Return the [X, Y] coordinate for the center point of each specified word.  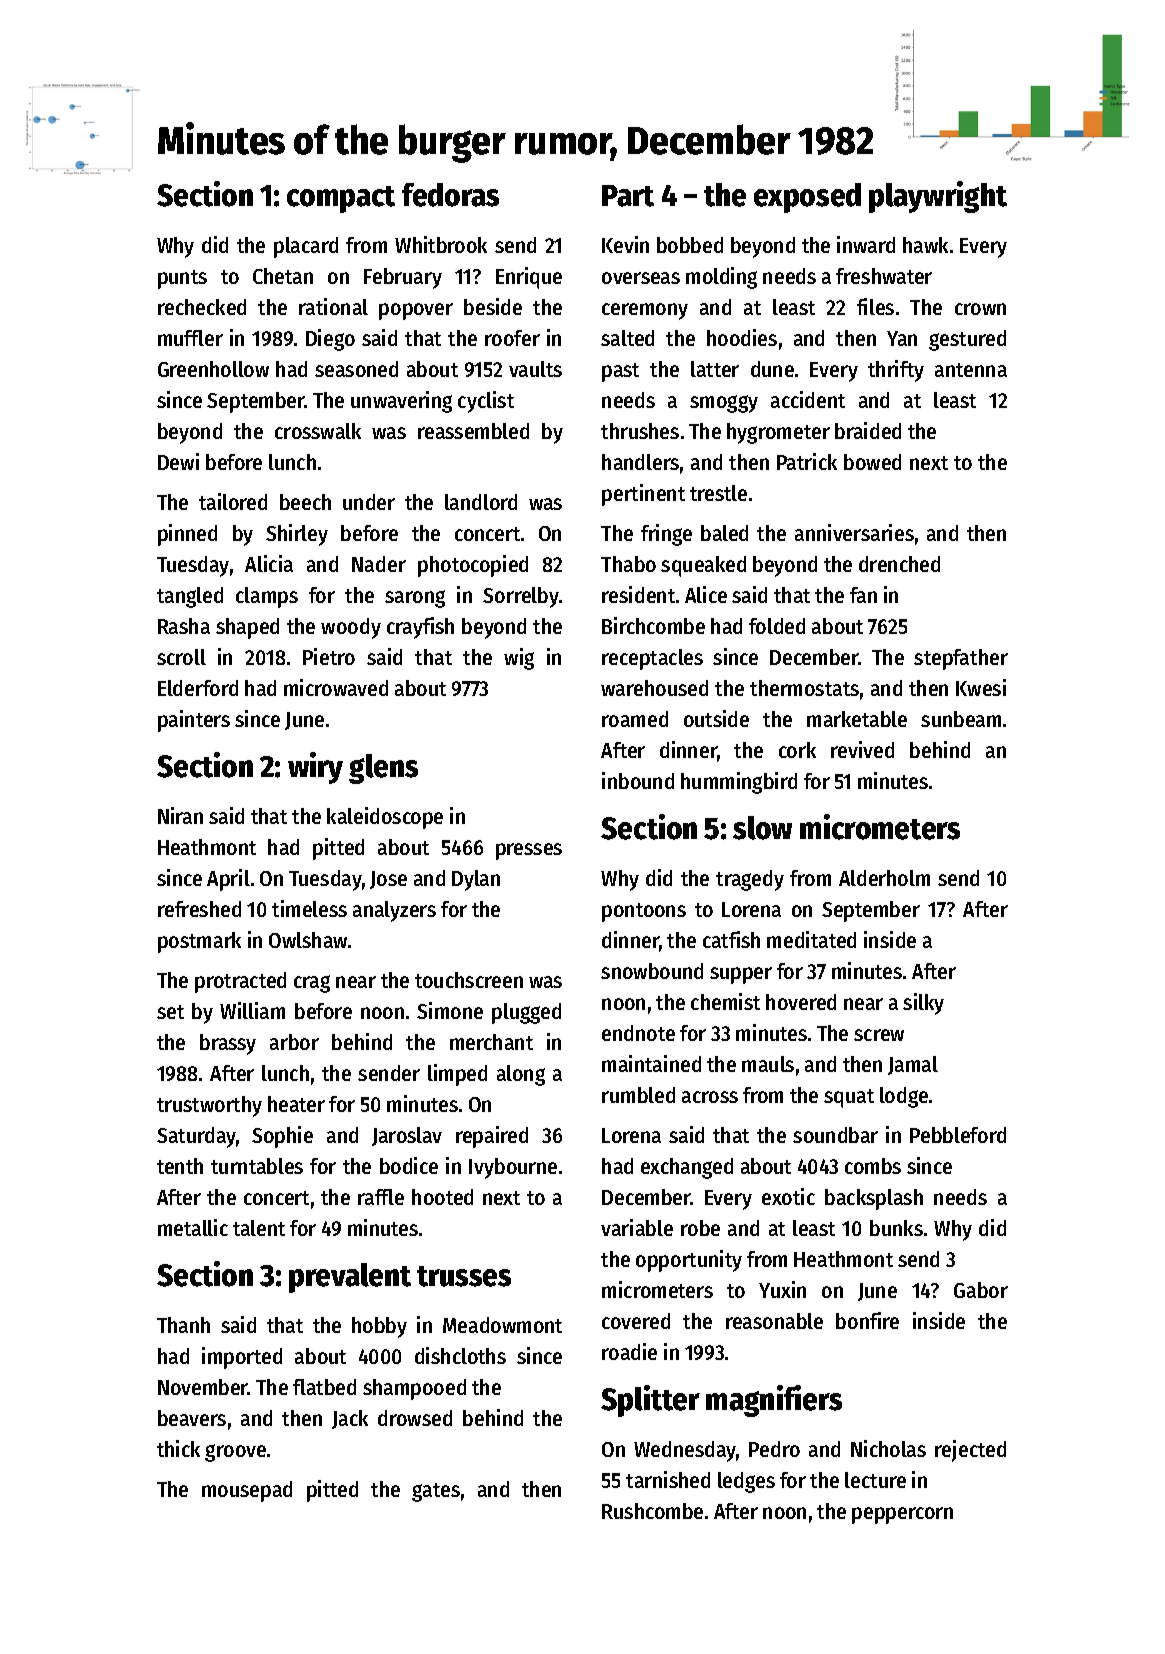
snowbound [652, 971]
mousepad [247, 1491]
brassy [228, 1044]
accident [808, 399]
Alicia [269, 563]
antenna [971, 370]
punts [182, 279]
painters [194, 721]
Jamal [913, 1065]
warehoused [654, 688]
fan [863, 595]
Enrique [529, 278]
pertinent [643, 495]
